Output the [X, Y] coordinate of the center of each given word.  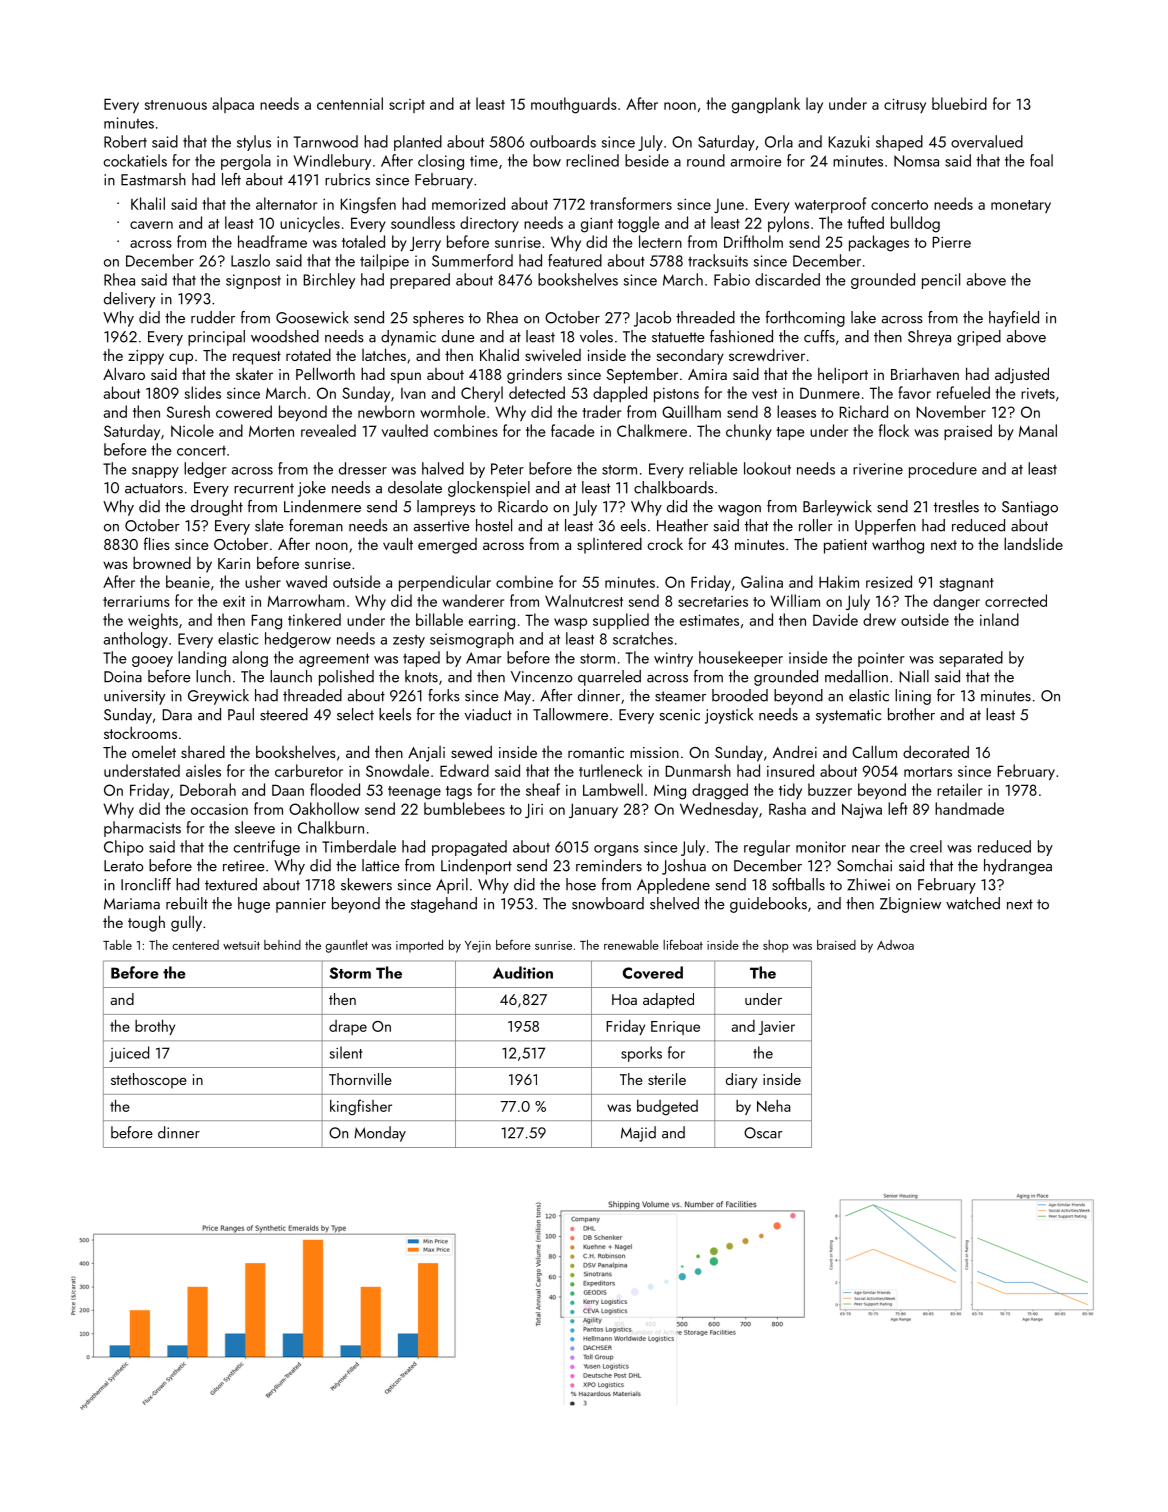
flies [157, 543]
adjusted [1022, 375]
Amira [707, 374]
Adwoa [895, 945]
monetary [1021, 206]
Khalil [148, 203]
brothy [155, 1027]
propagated [469, 848]
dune [458, 336]
